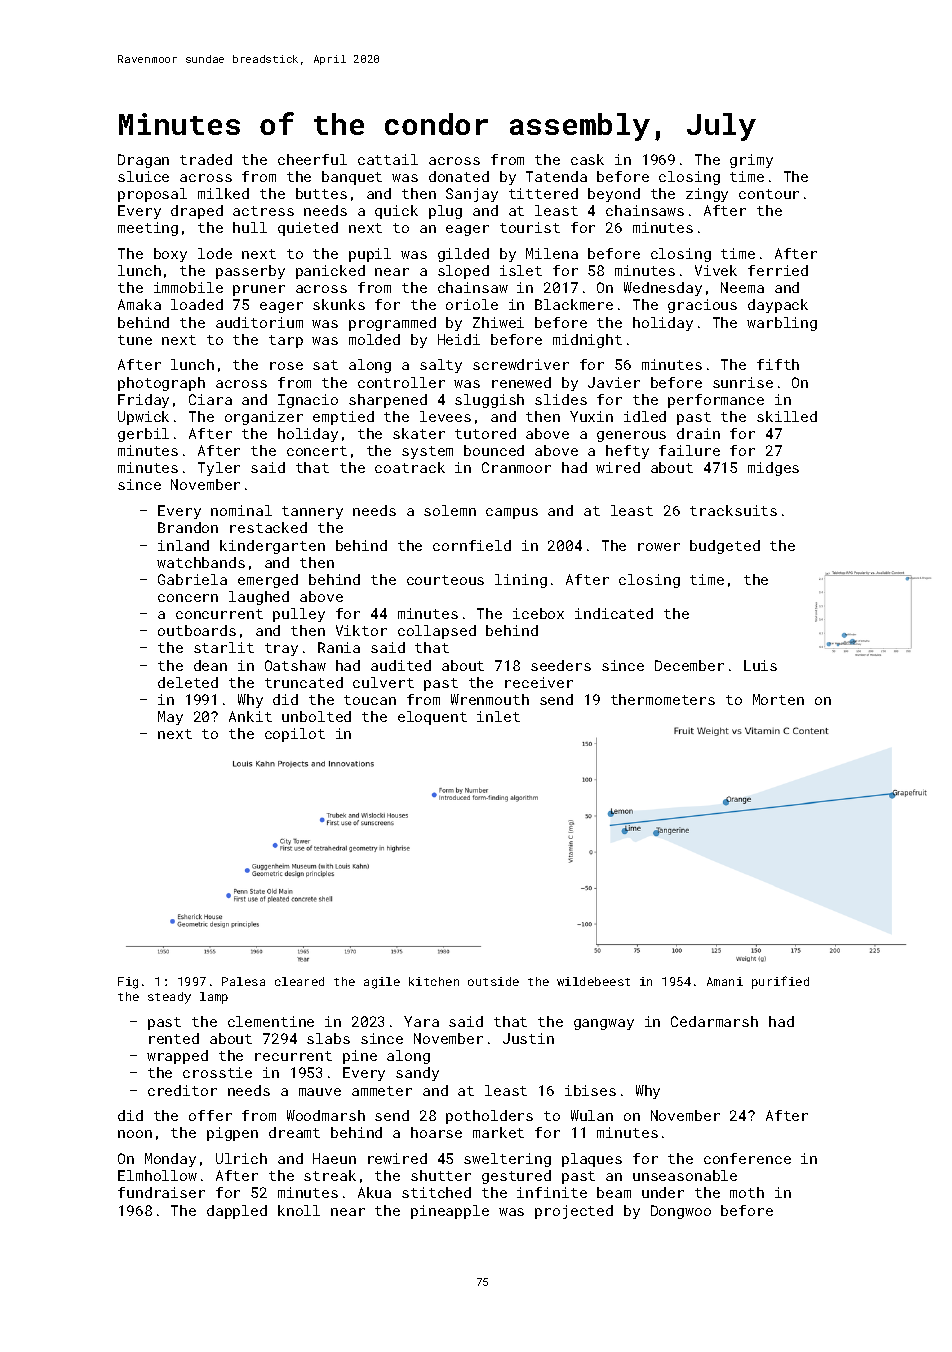 This document has height=1352, width=952. What do you see at coordinates (312, 159) in the document?
I see `cheerful` at bounding box center [312, 159].
